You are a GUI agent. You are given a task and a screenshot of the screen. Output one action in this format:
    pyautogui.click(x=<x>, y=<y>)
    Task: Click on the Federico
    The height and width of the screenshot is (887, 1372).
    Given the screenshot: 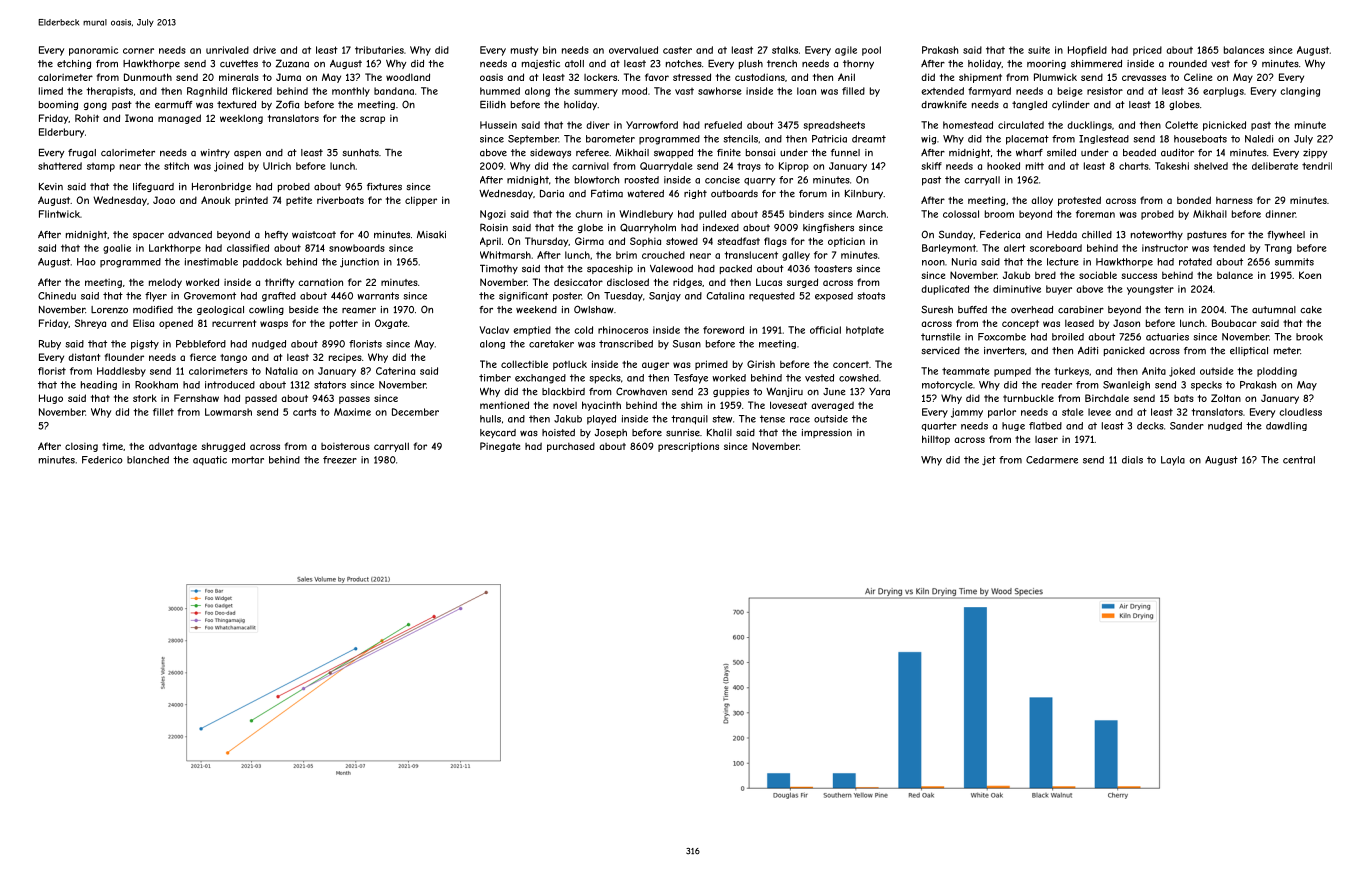 What is the action you would take?
    pyautogui.click(x=102, y=460)
